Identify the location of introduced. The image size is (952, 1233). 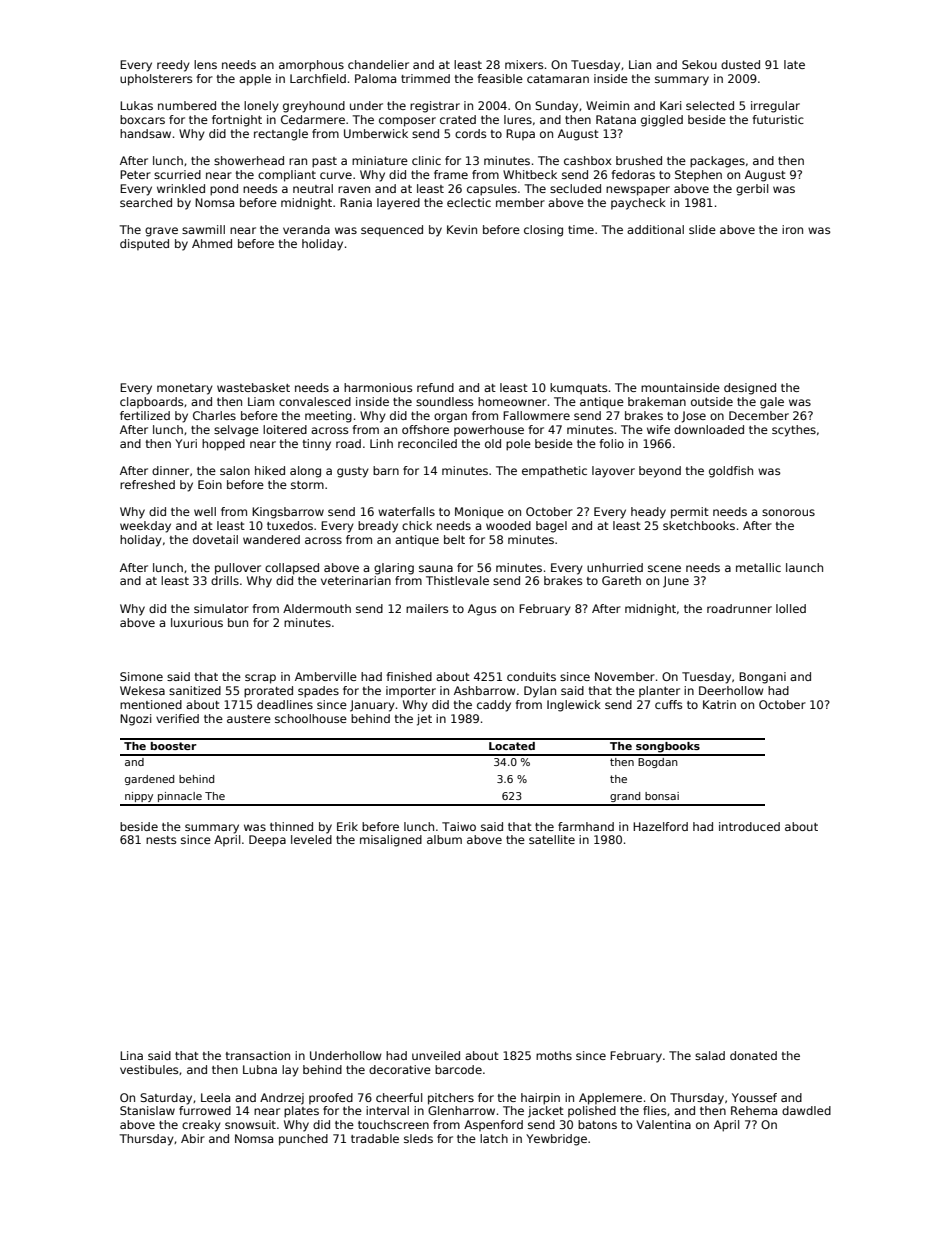
(749, 826).
